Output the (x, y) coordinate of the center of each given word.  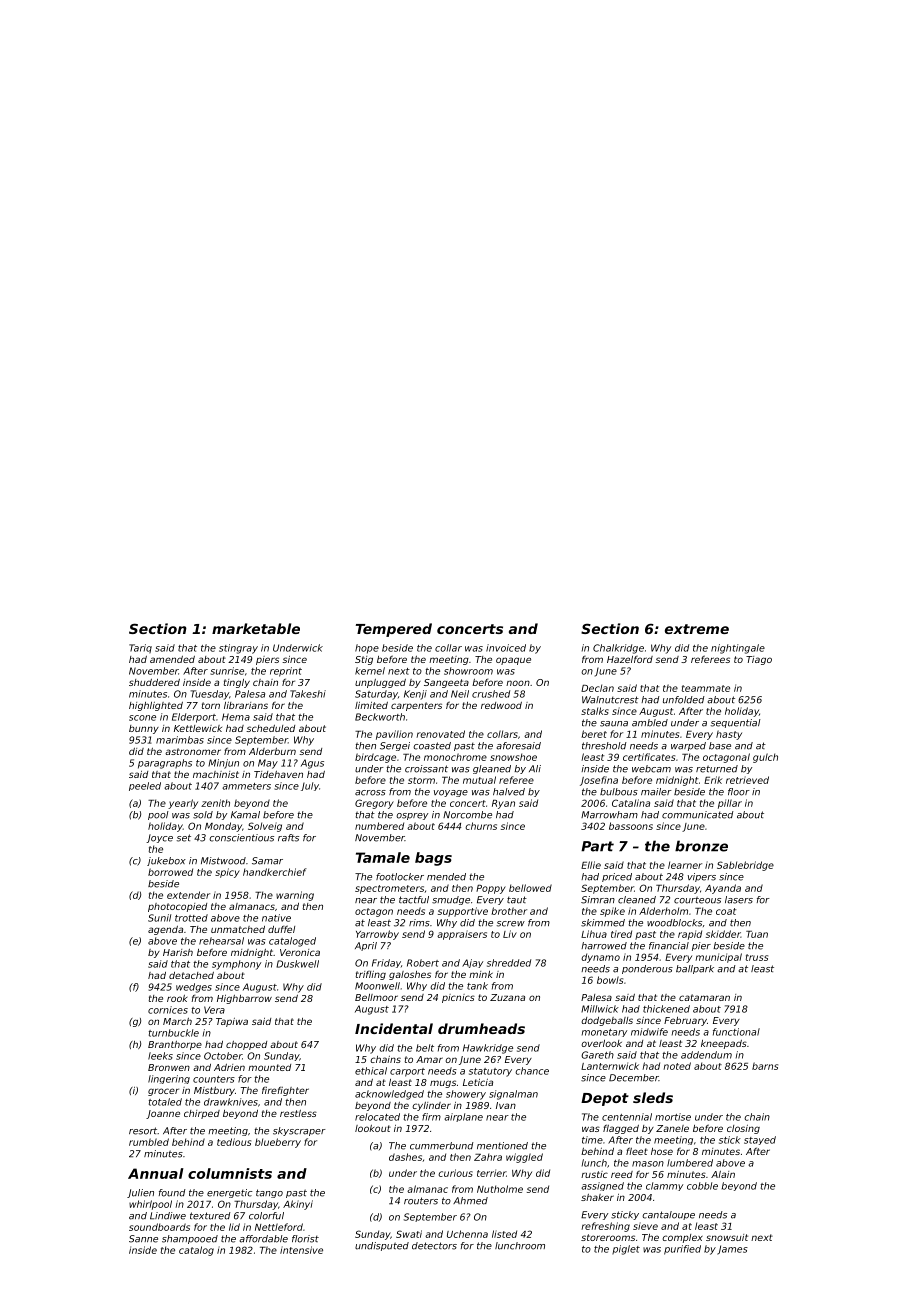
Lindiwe (168, 1216)
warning (295, 896)
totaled (165, 1102)
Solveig (265, 827)
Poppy (491, 889)
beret (594, 734)
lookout (373, 1128)
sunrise (227, 671)
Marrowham (609, 815)
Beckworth (380, 717)
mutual (479, 780)
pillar (730, 804)
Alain (723, 1174)
